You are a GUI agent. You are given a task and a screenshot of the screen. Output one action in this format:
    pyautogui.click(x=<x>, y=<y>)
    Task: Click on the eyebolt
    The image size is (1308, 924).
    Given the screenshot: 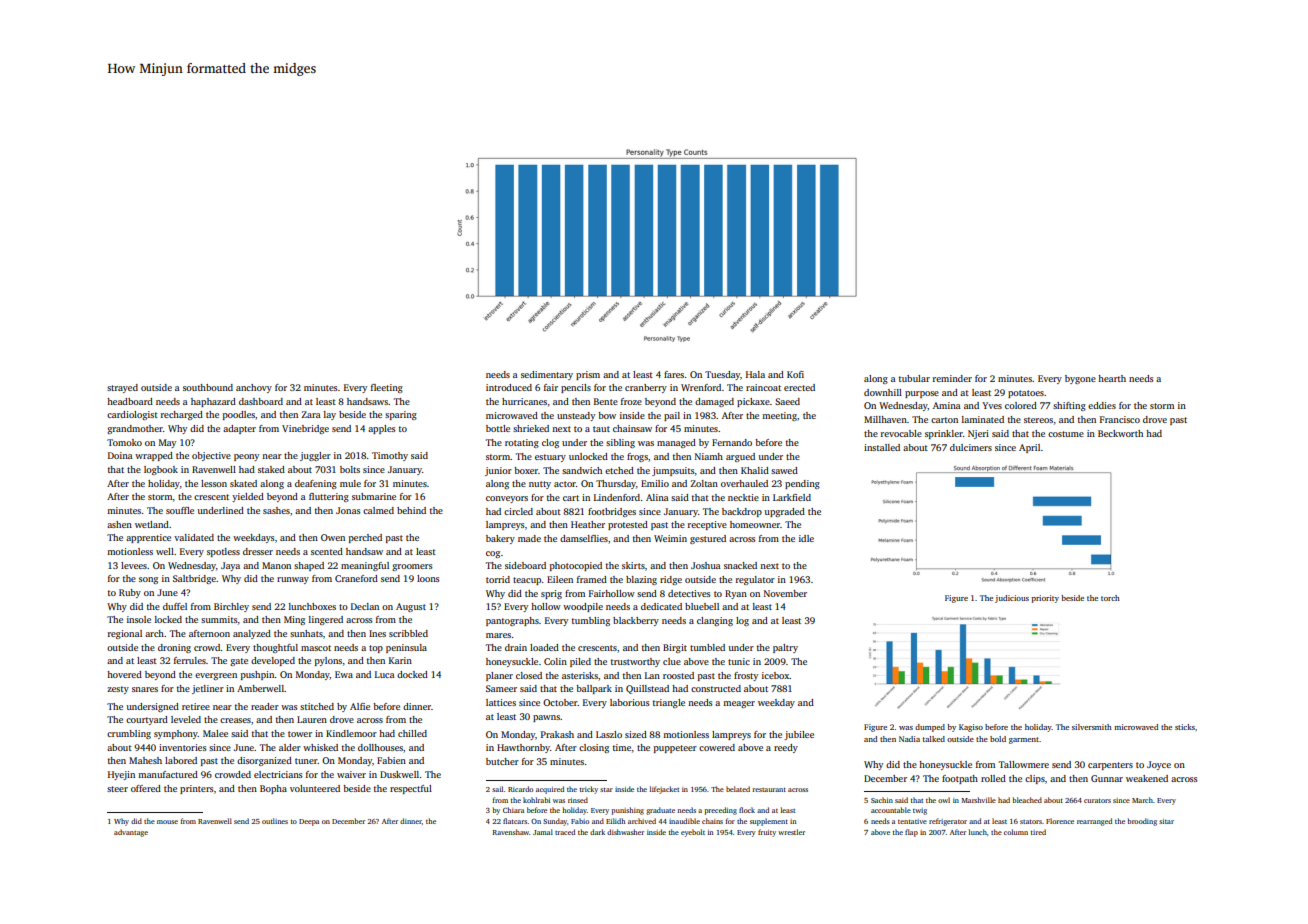 What is the action you would take?
    pyautogui.click(x=693, y=833)
